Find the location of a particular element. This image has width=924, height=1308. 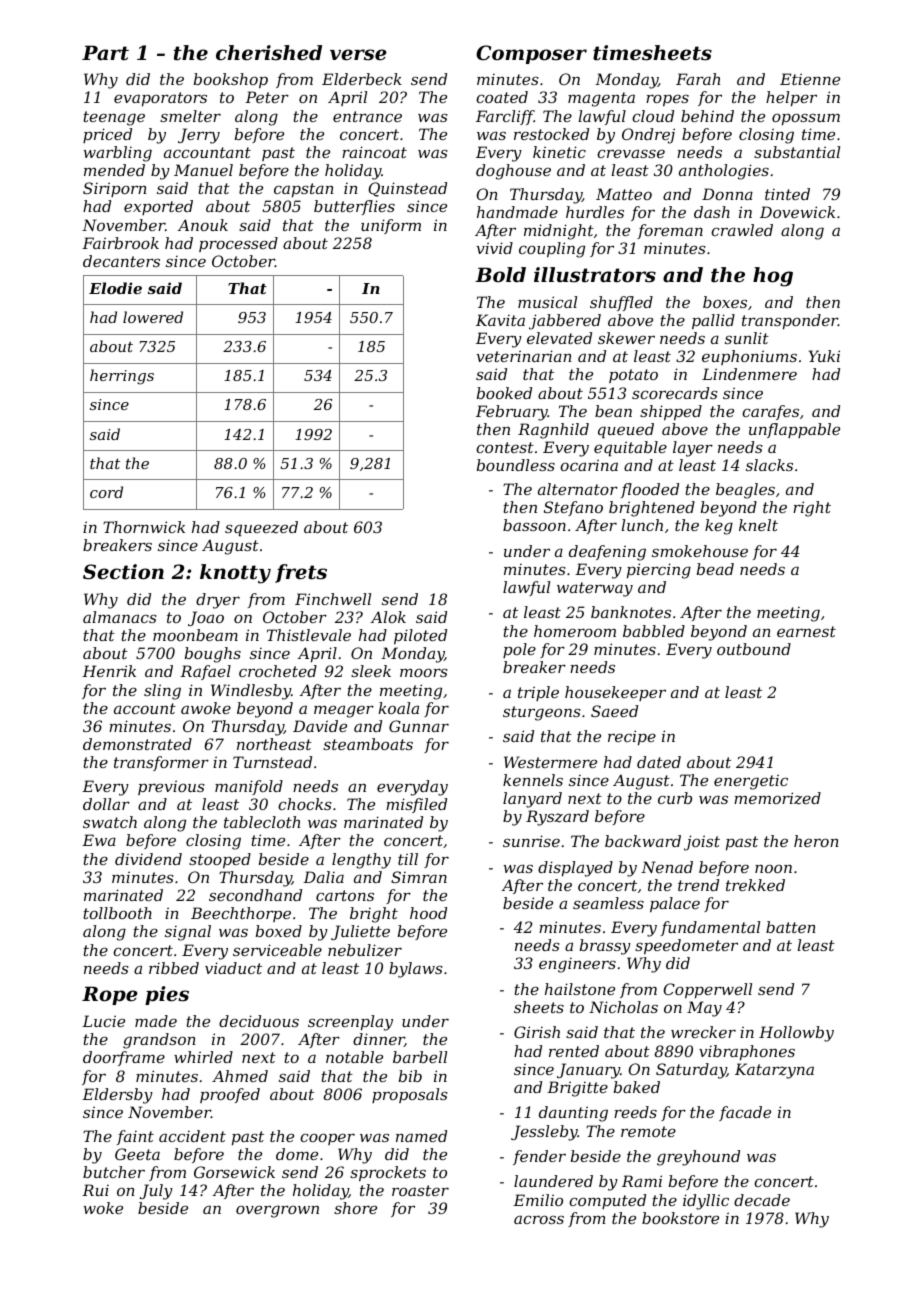

Composer is located at coordinates (531, 54).
